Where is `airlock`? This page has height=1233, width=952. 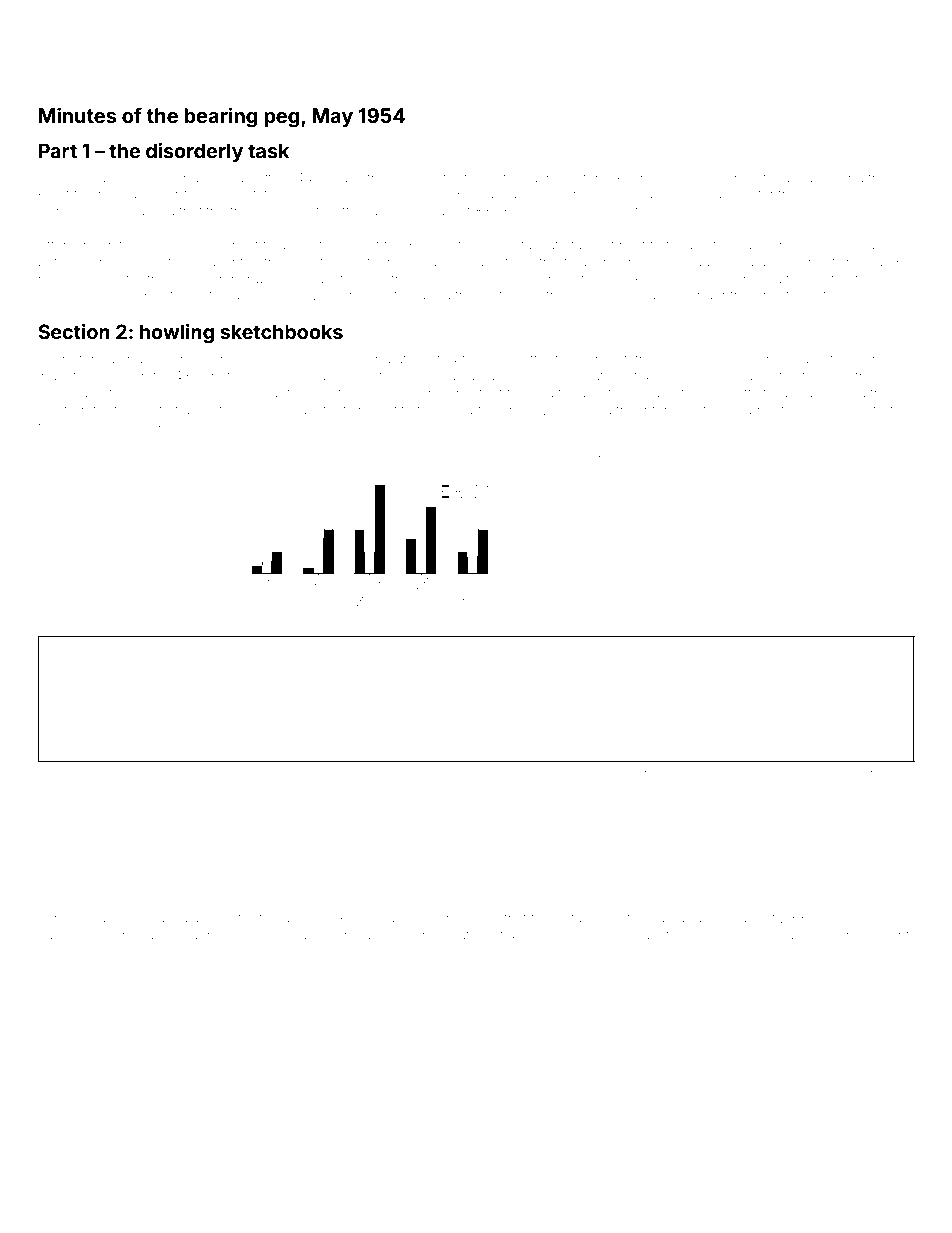
airlock is located at coordinates (823, 194).
